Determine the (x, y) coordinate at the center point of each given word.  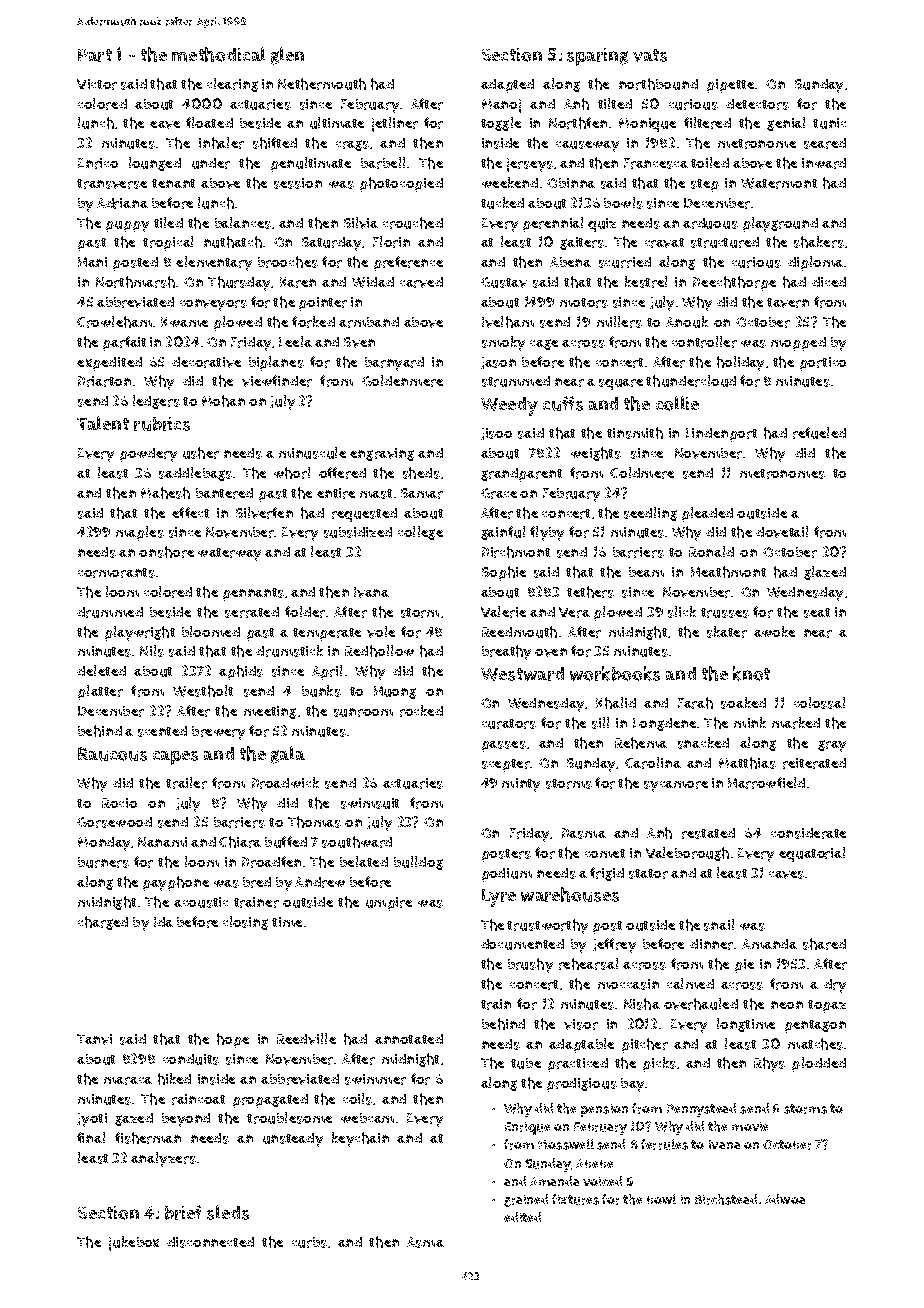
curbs (309, 1242)
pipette (730, 86)
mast (376, 494)
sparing (597, 57)
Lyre (499, 898)
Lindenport (721, 435)
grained (526, 1200)
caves (786, 875)
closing (245, 923)
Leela (295, 341)
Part (95, 55)
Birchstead (726, 1199)
